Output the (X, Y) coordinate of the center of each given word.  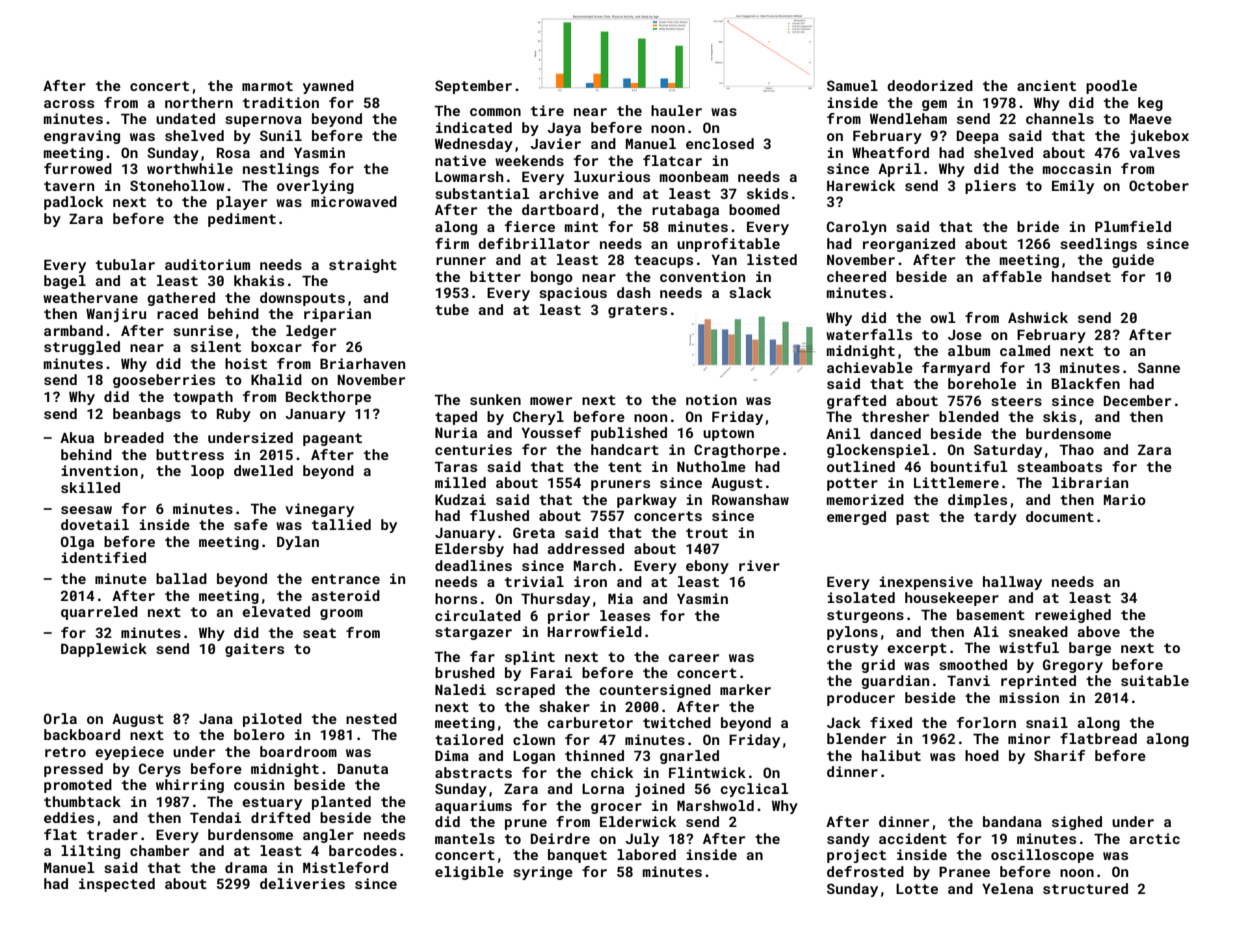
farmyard (956, 369)
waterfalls (869, 334)
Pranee (964, 871)
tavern (69, 186)
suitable (1155, 680)
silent (216, 346)
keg (1150, 104)
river (759, 565)
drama (246, 867)
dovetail (95, 524)
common (495, 112)
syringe (543, 873)
